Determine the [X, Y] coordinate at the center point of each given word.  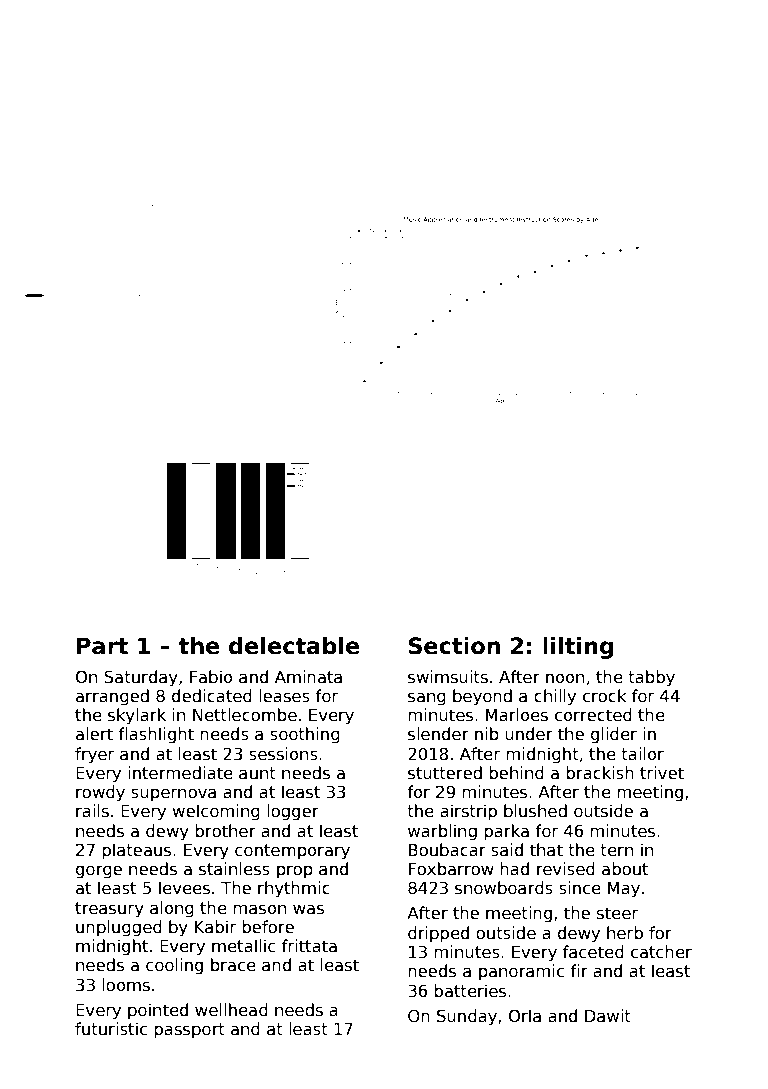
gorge [99, 872]
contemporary [292, 852]
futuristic [111, 1029]
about [625, 868]
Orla [525, 1016]
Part [102, 646]
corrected [593, 715]
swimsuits [448, 677]
